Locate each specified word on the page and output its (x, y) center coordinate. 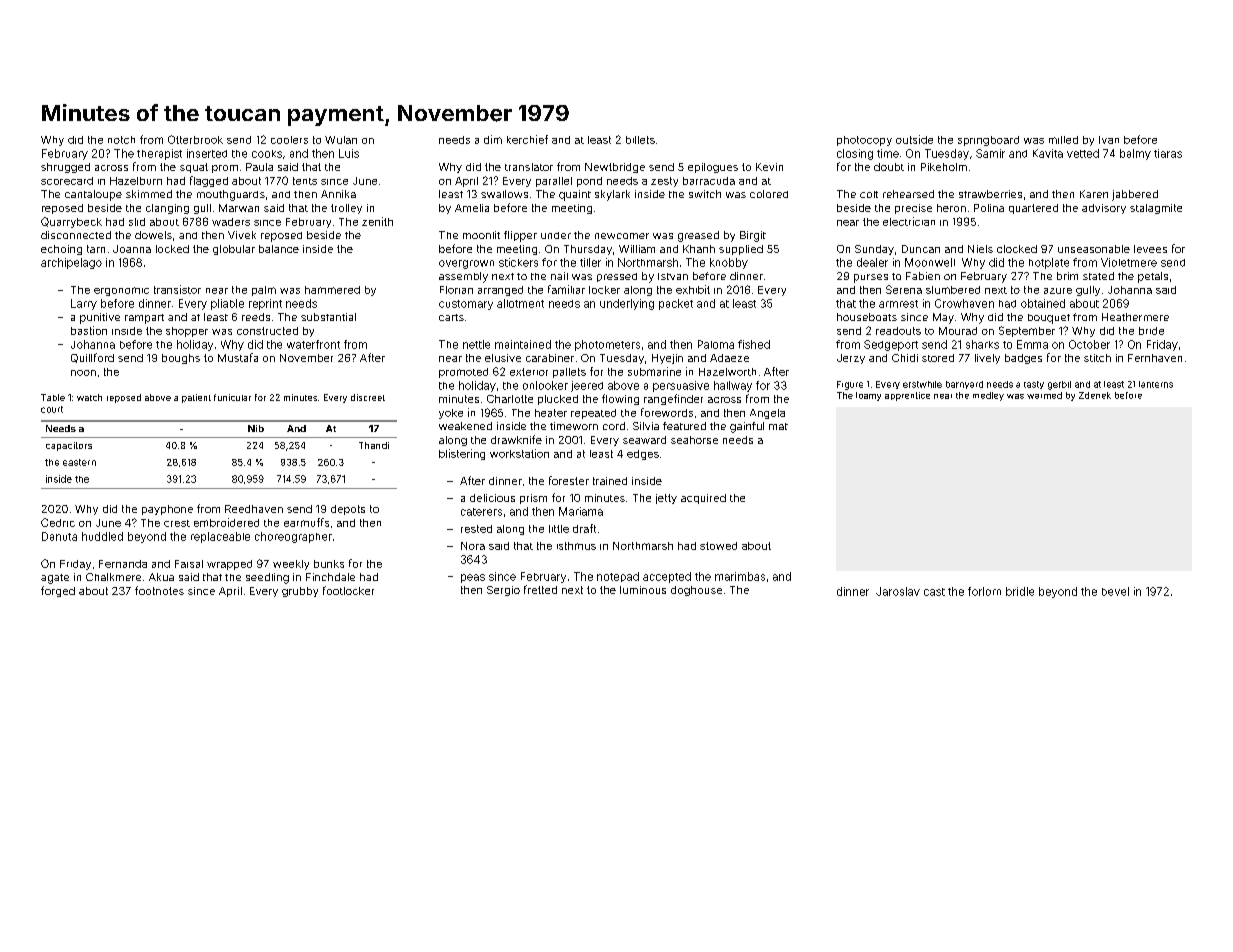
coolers (289, 140)
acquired (703, 499)
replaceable (220, 537)
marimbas (740, 576)
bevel (1115, 591)
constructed (267, 331)
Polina (989, 208)
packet (676, 304)
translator (529, 167)
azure (1058, 291)
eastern (79, 462)
